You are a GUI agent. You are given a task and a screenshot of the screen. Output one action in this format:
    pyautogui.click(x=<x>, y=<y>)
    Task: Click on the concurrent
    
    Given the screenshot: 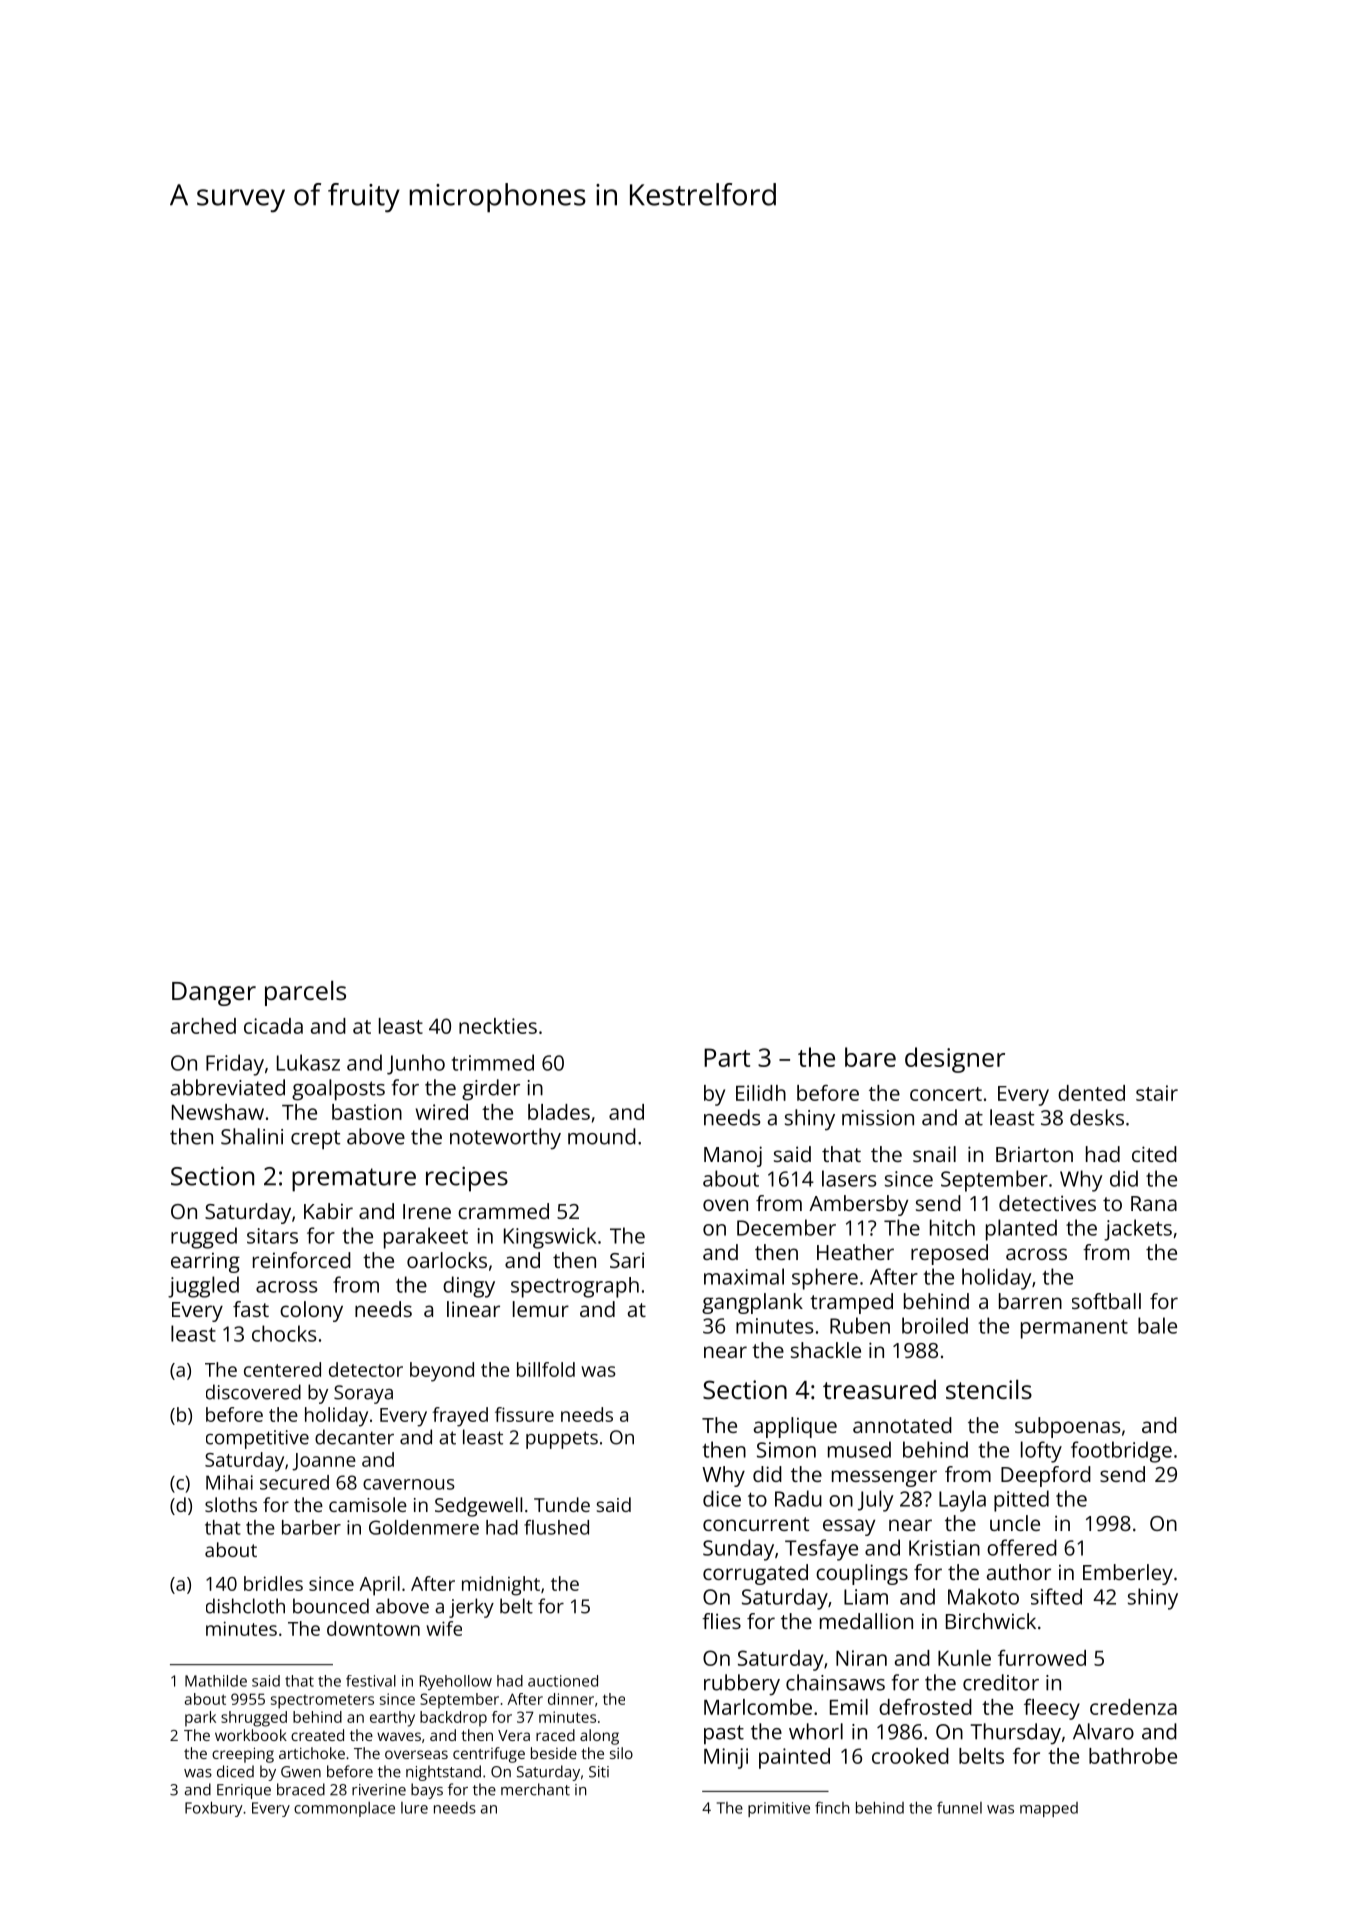 What is the action you would take?
    pyautogui.click(x=756, y=1524)
